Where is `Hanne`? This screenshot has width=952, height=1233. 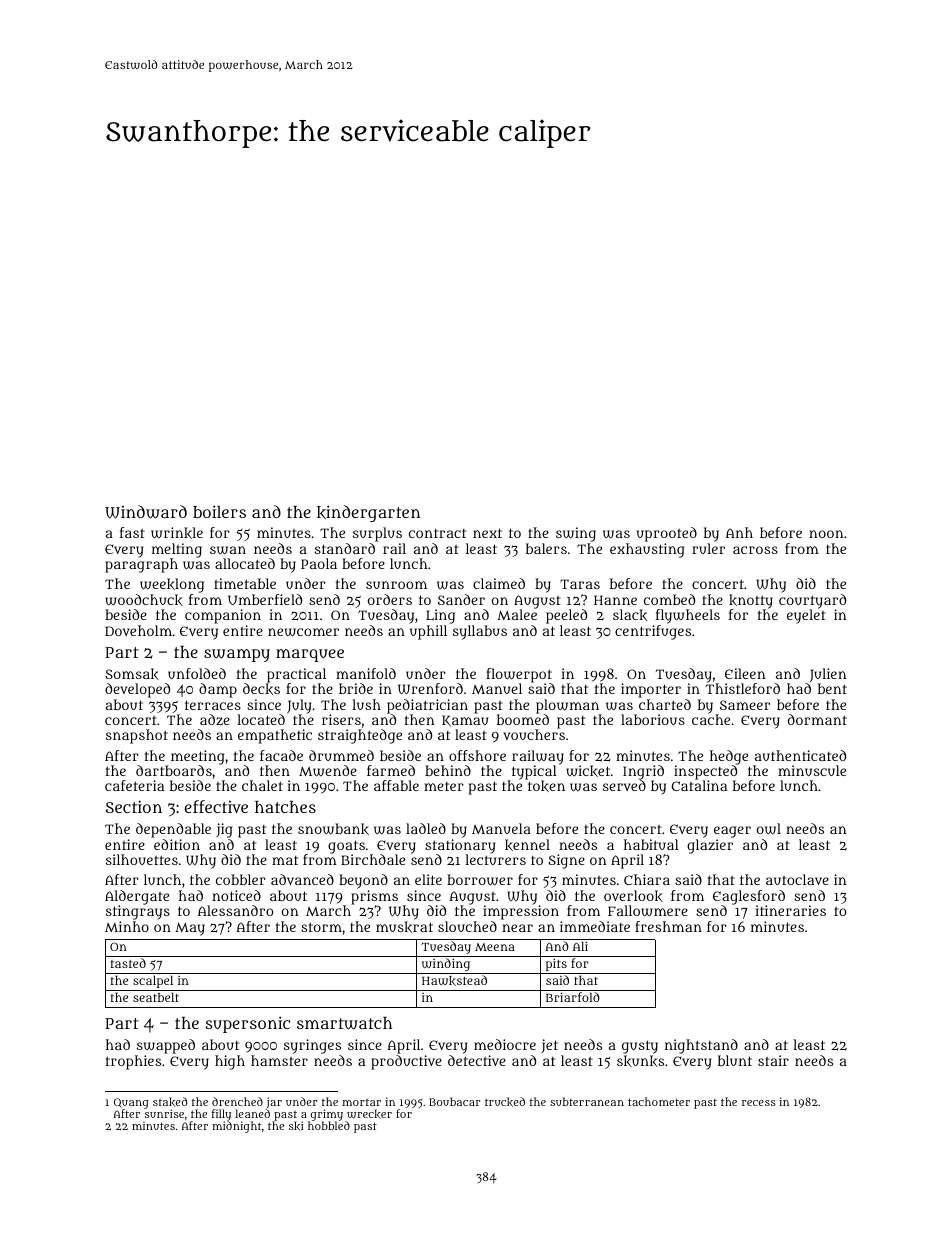
Hanne is located at coordinates (615, 600).
